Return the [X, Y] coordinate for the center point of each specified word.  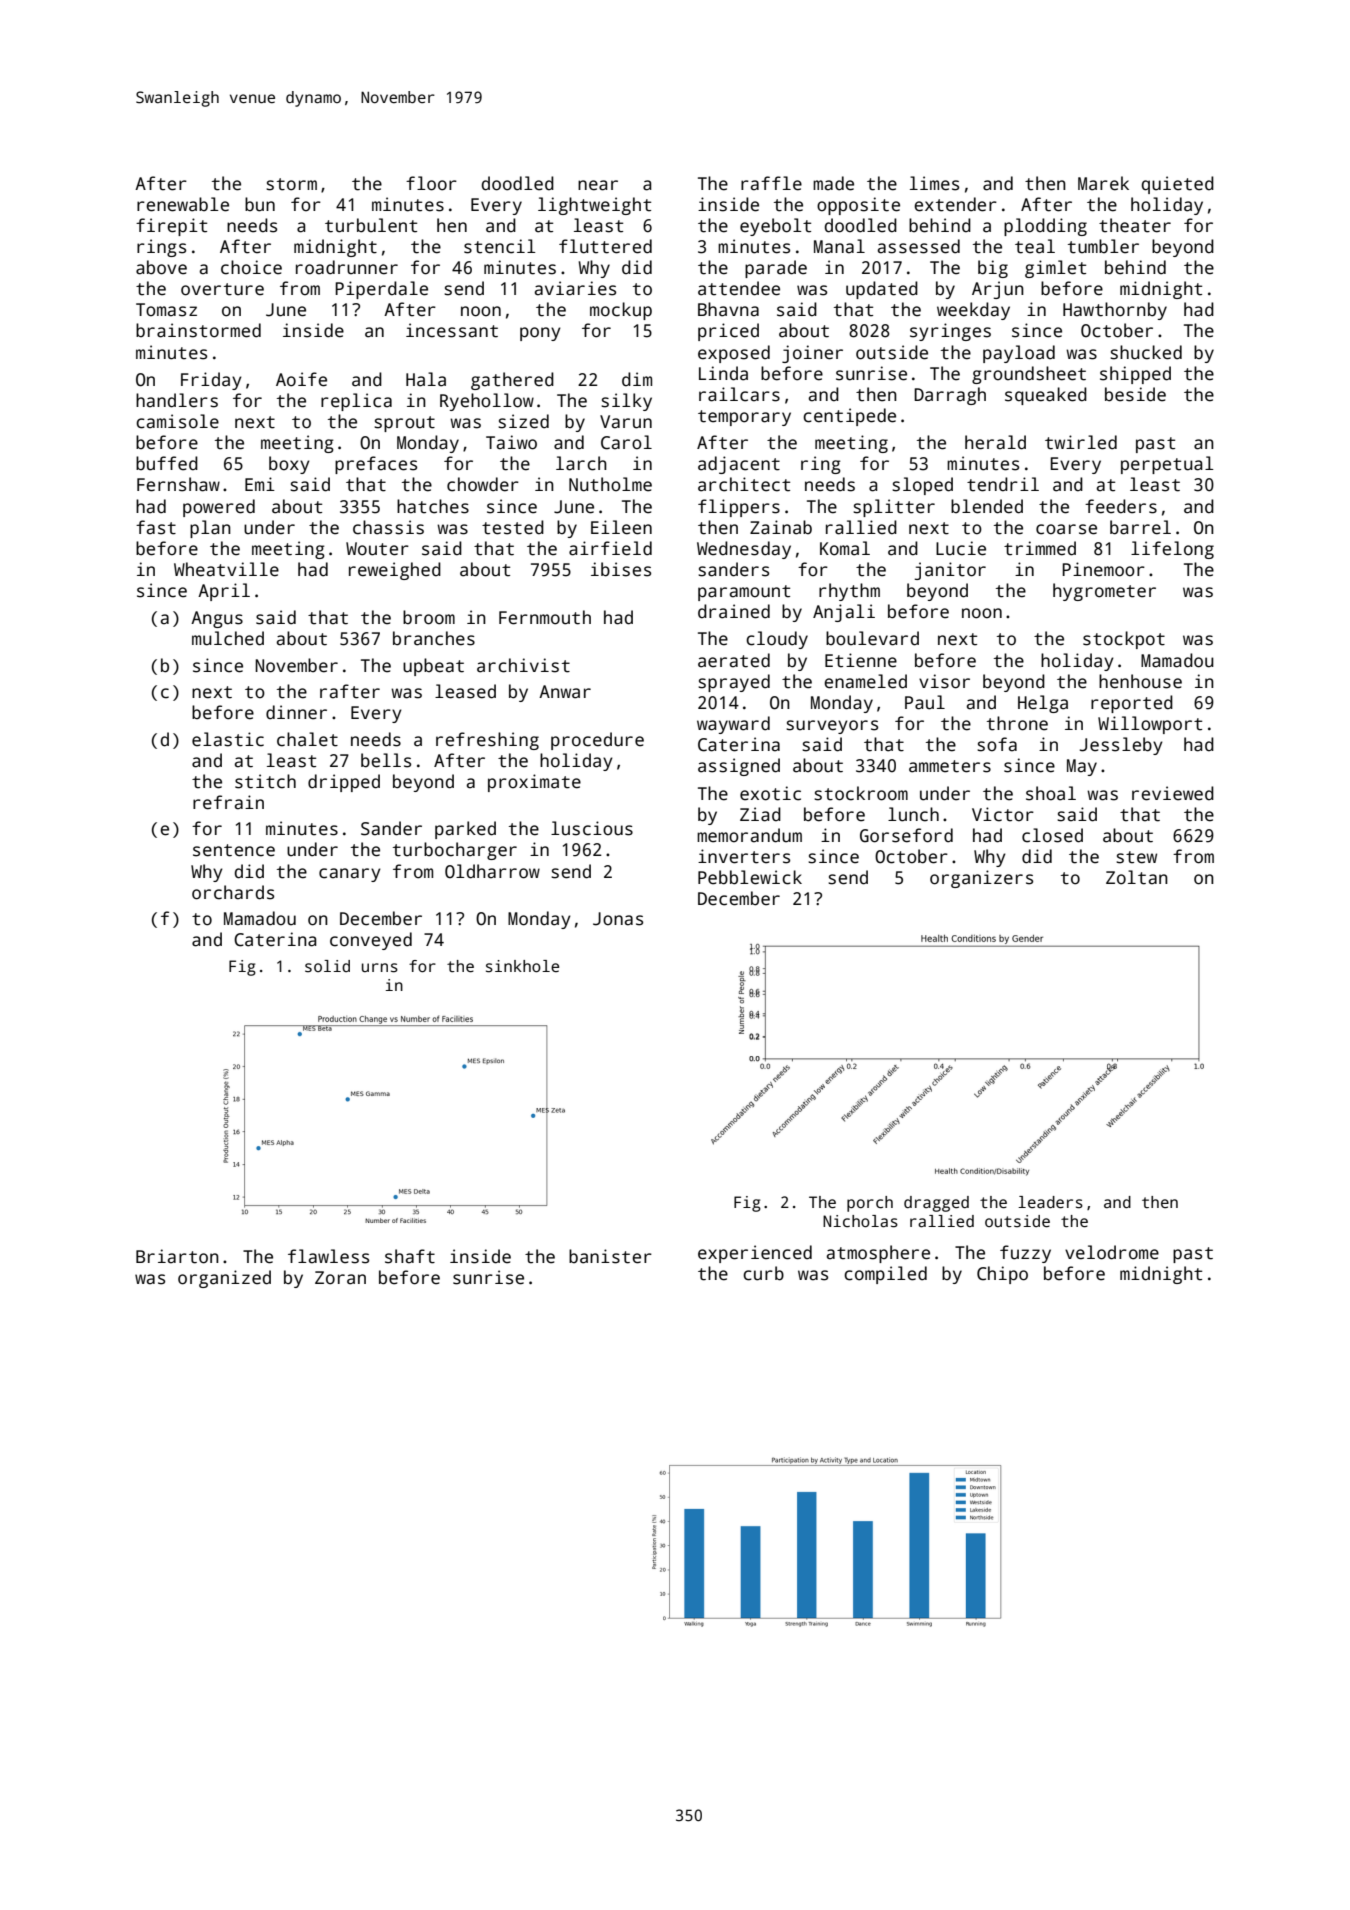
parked [465, 830]
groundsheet [1029, 375]
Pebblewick [750, 877]
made [833, 183]
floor [431, 183]
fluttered [605, 246]
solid [327, 966]
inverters [744, 856]
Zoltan [1137, 877]
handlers [177, 400]
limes [934, 183]
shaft [410, 1256]
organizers [981, 879]
